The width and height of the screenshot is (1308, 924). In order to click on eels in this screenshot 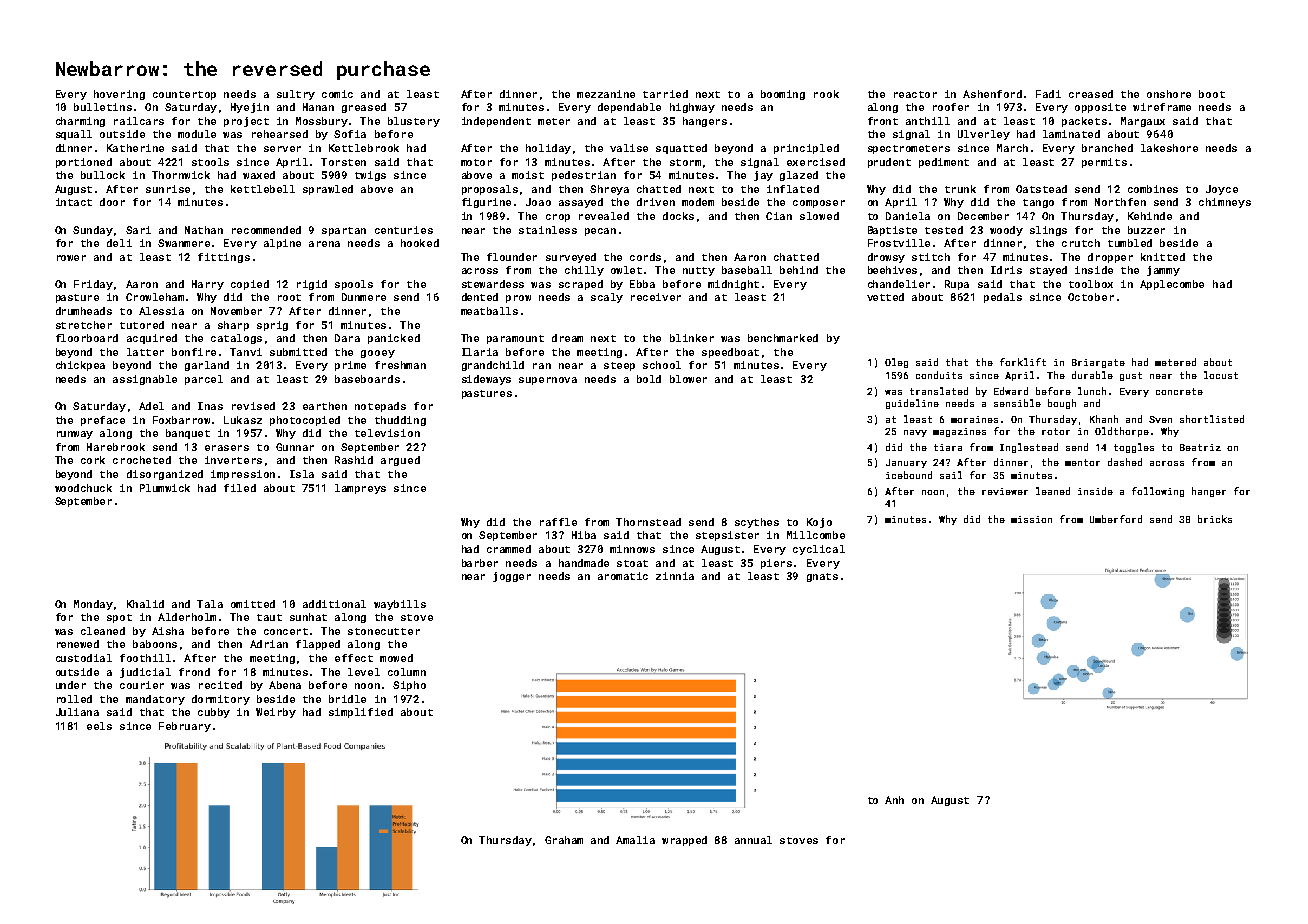, I will do `click(99, 726)`.
